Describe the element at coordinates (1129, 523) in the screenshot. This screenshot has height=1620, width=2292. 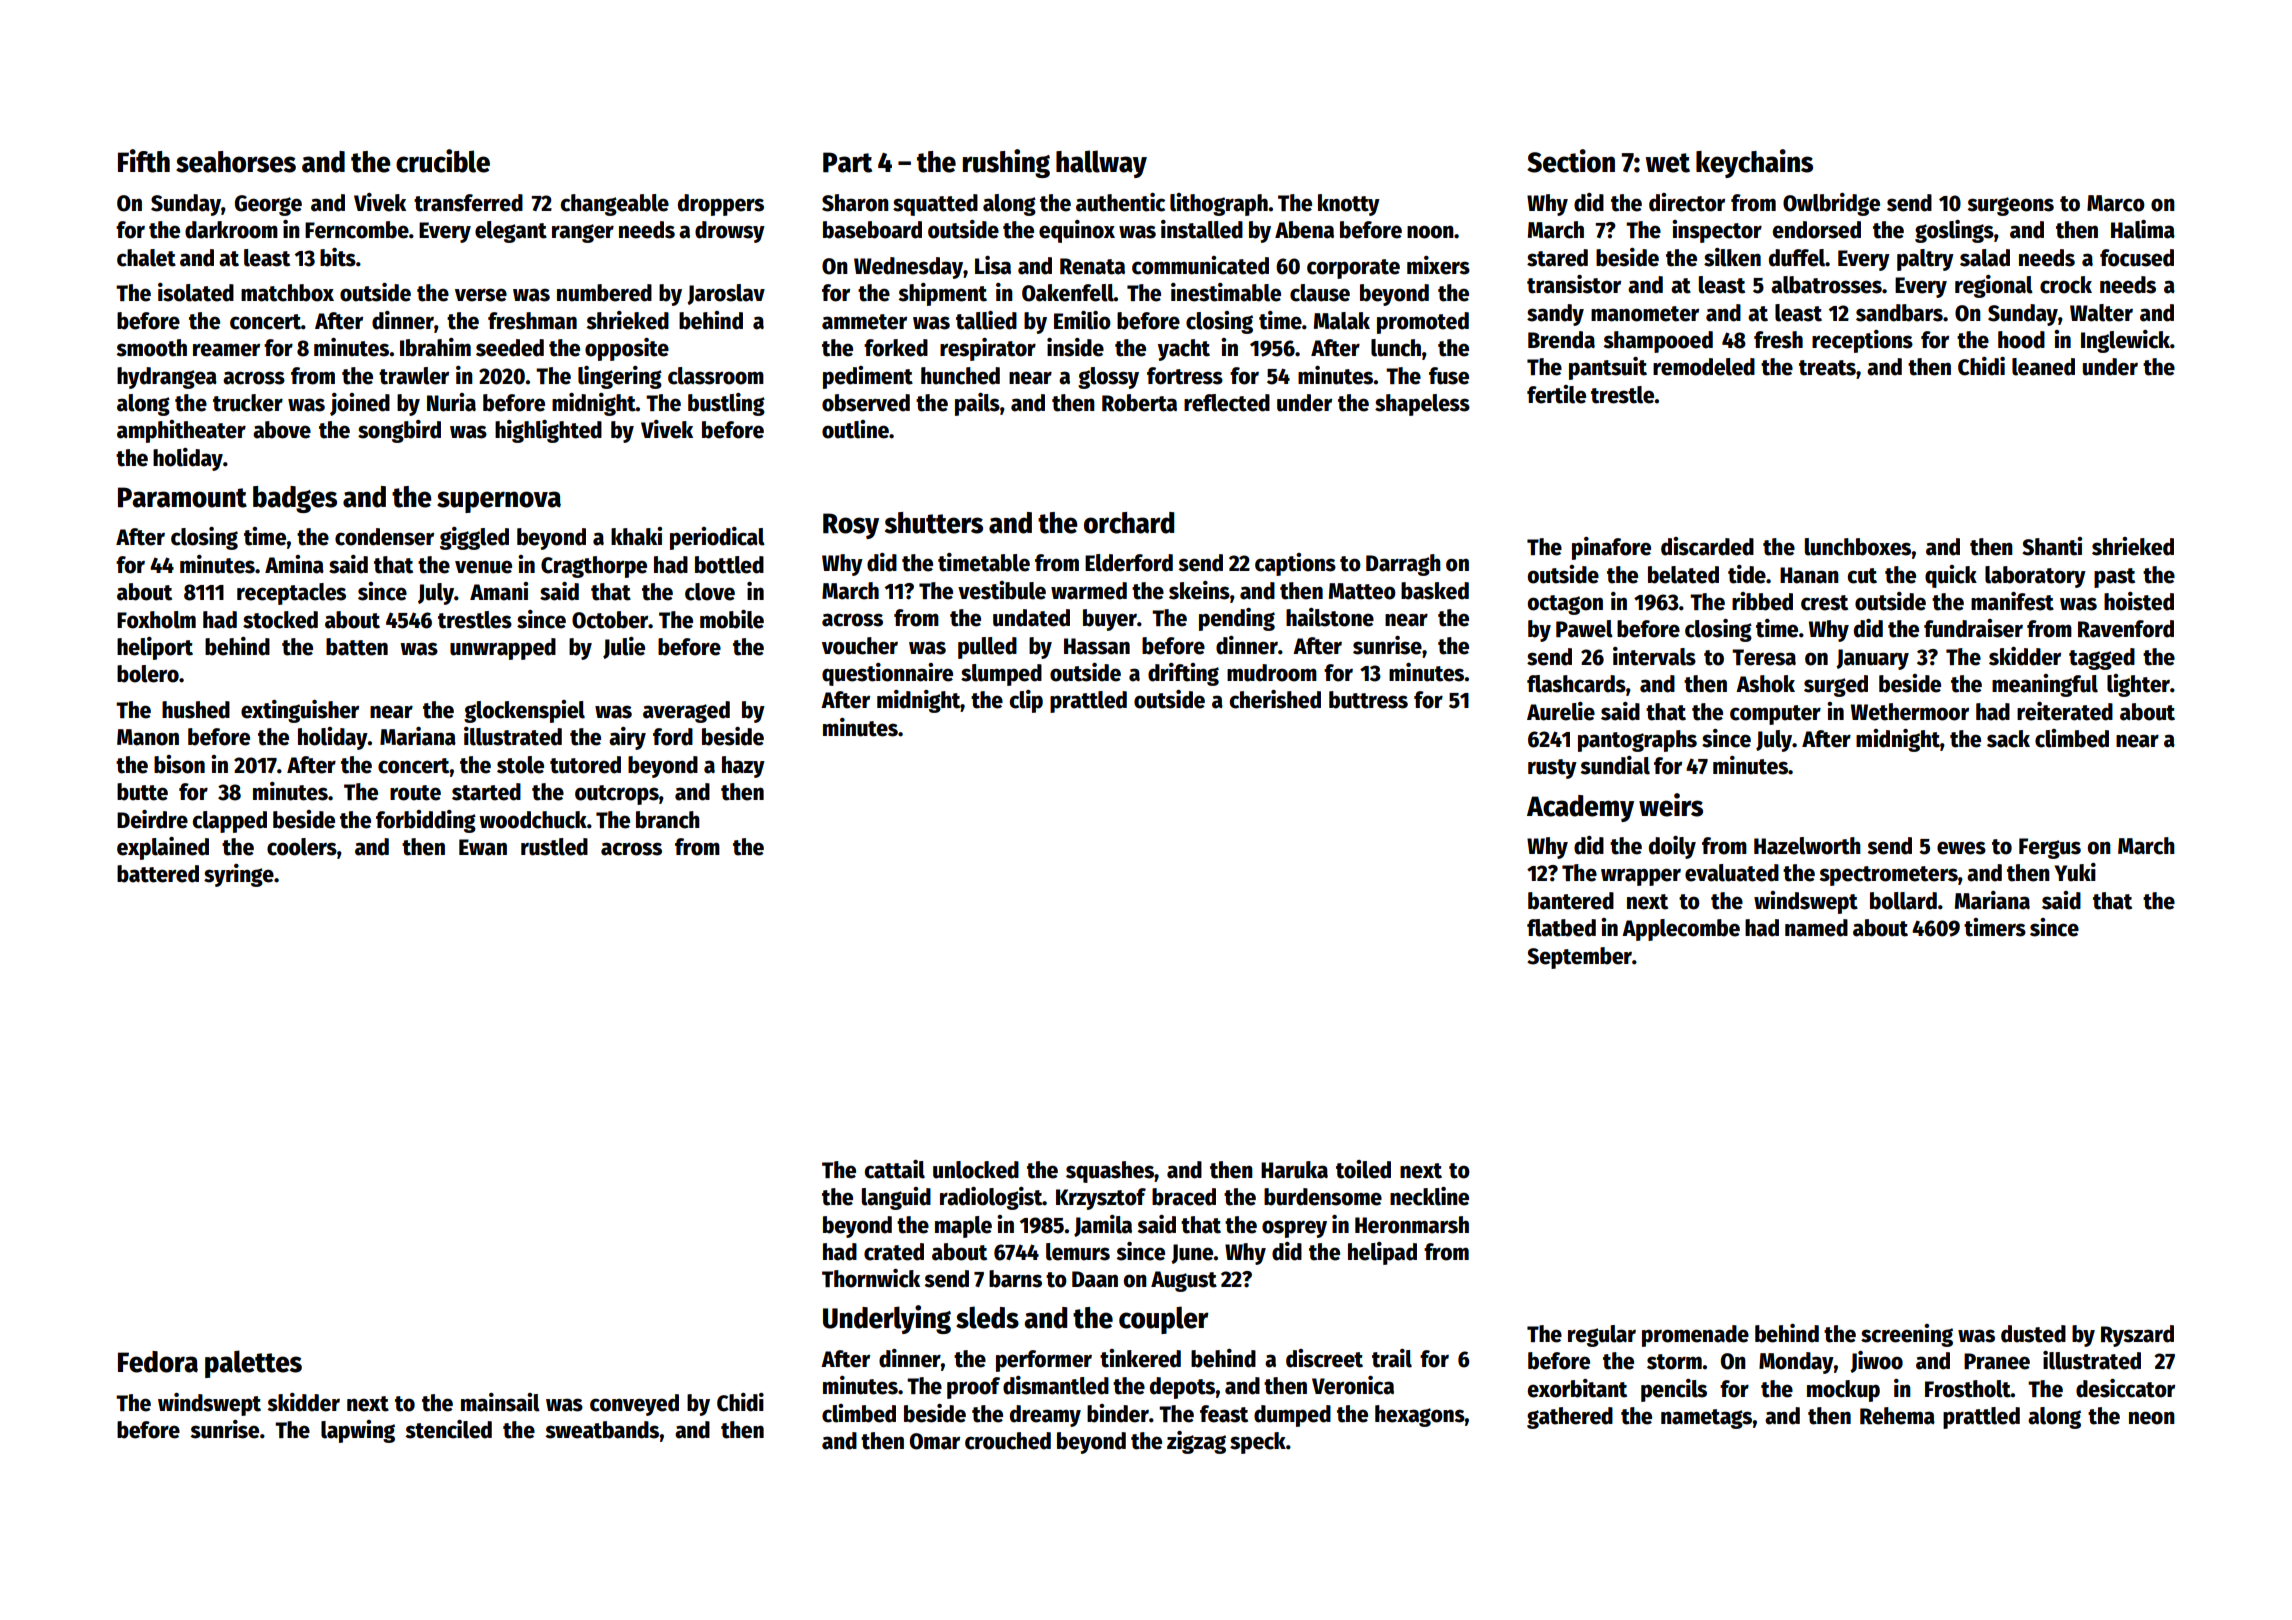
I see `orchard` at that location.
